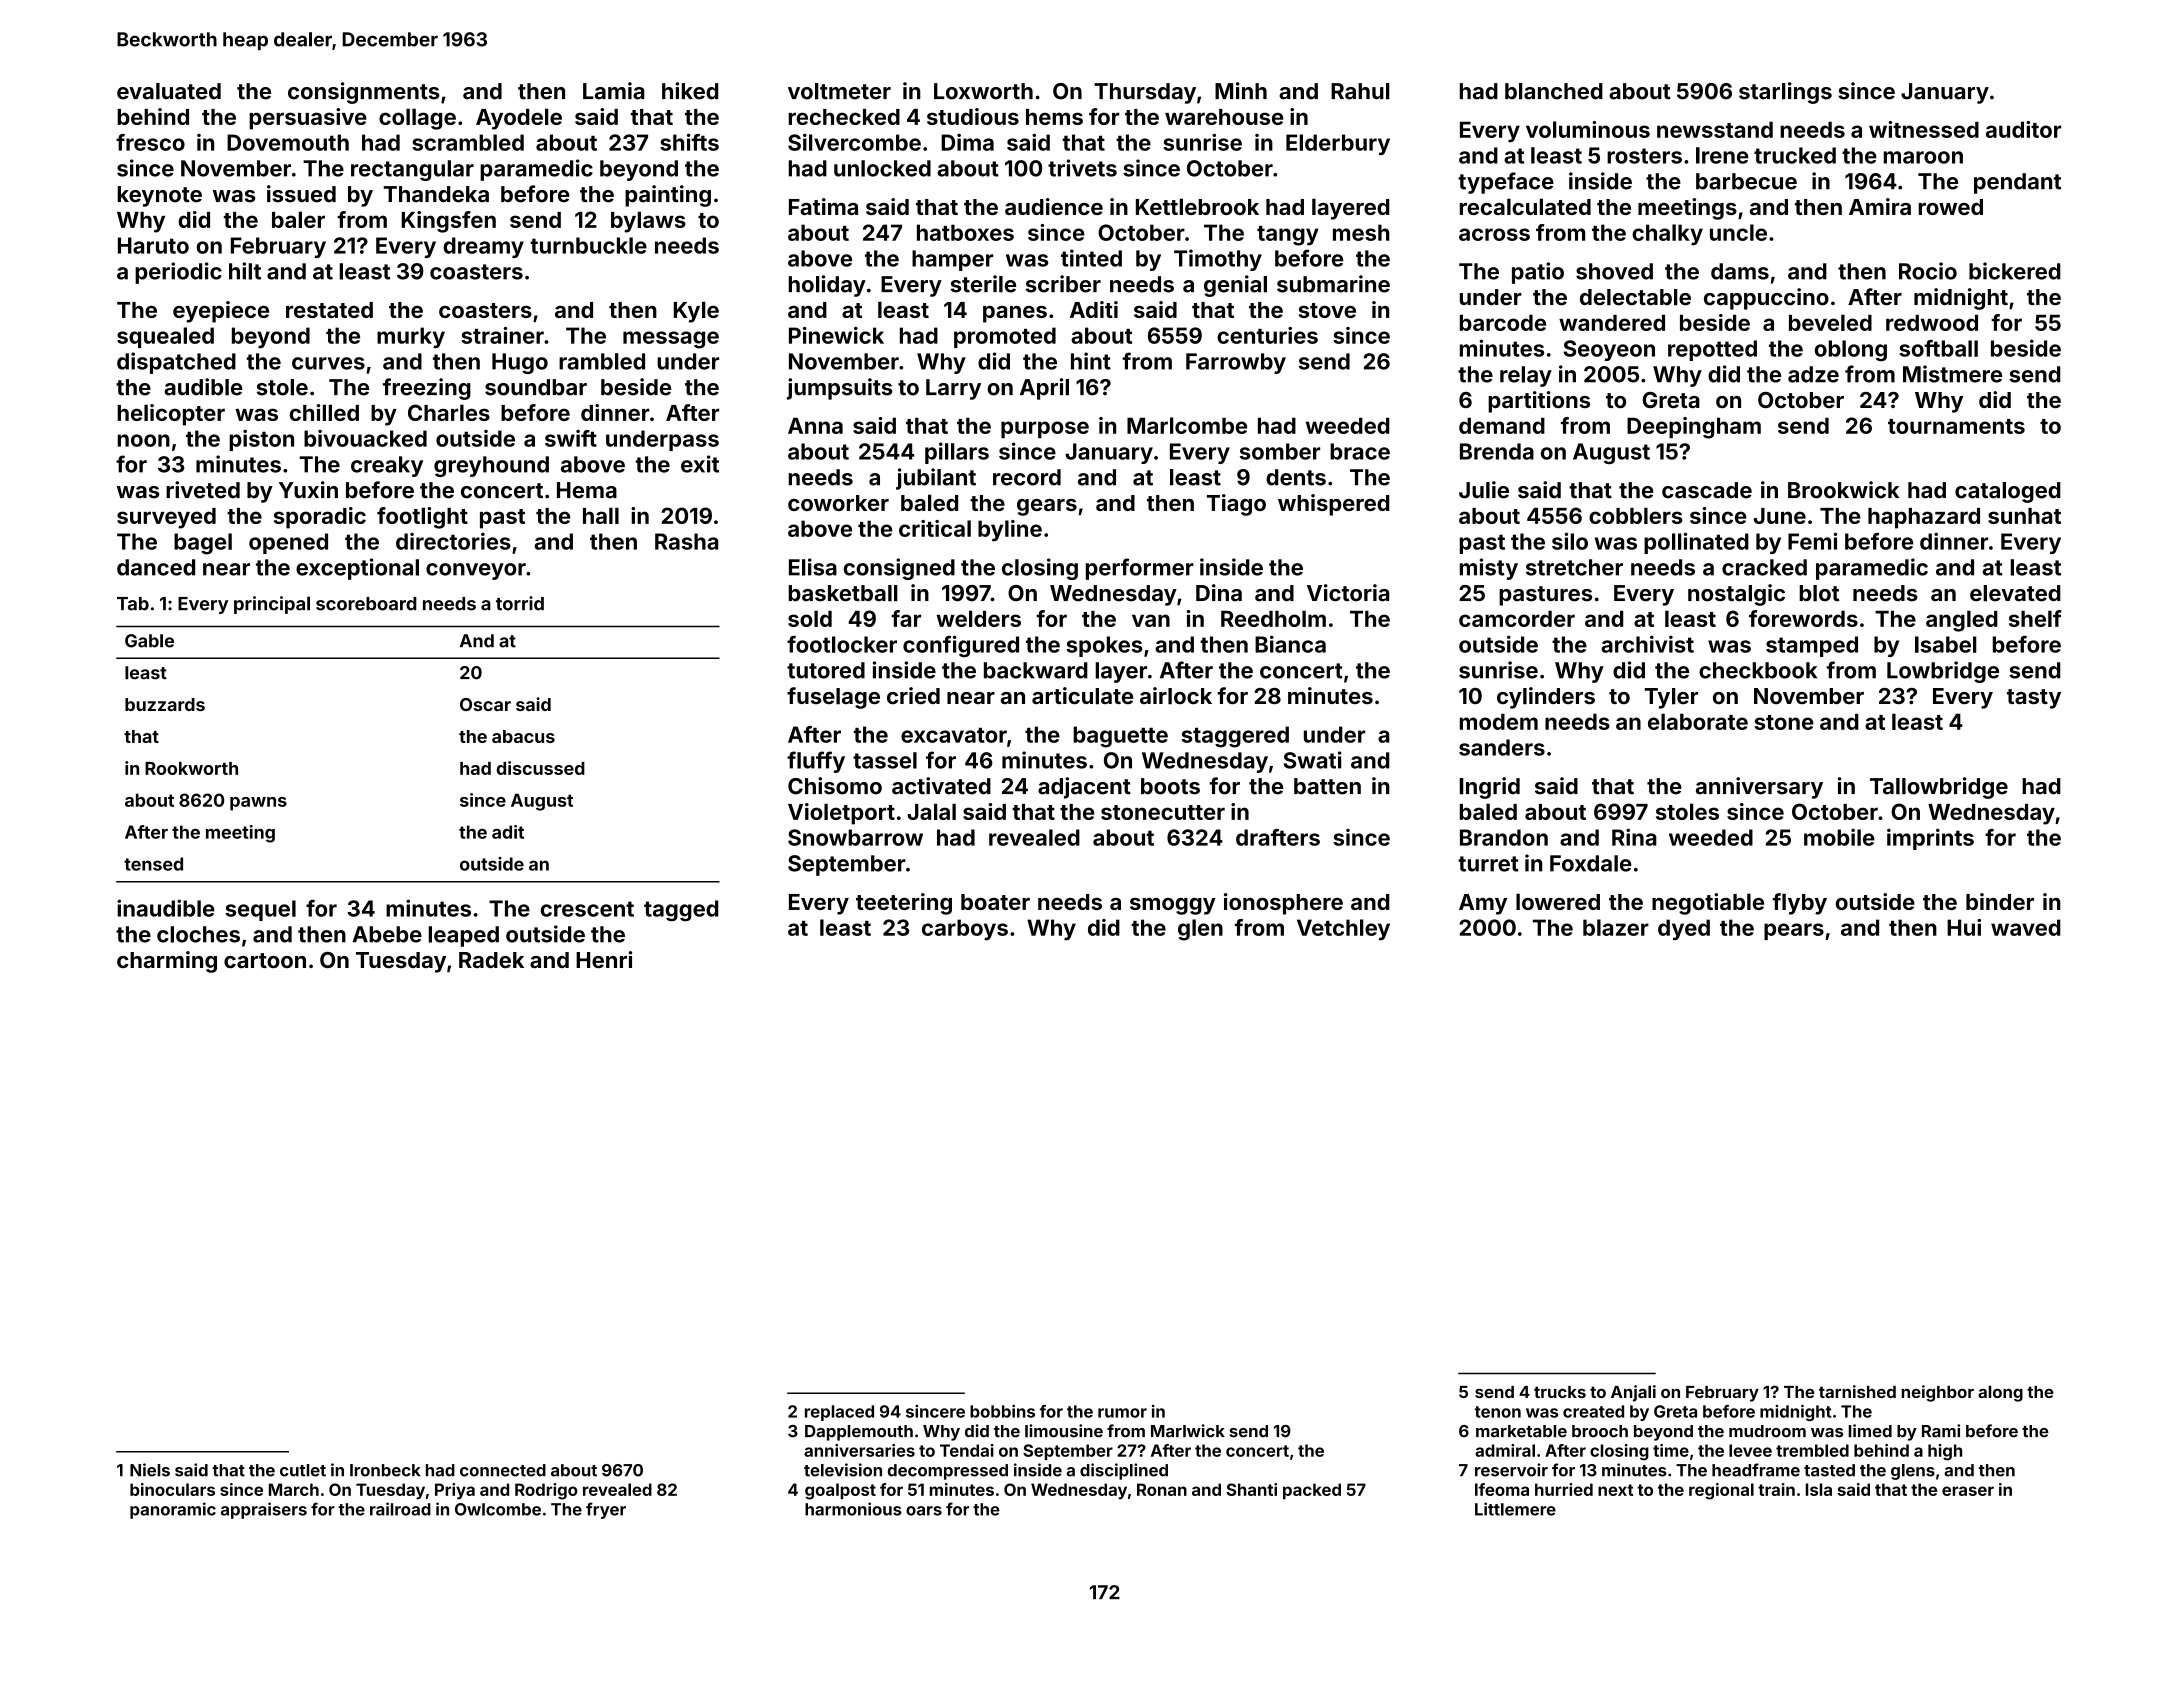  Describe the element at coordinates (264, 1510) in the image. I see `appraisers` at that location.
